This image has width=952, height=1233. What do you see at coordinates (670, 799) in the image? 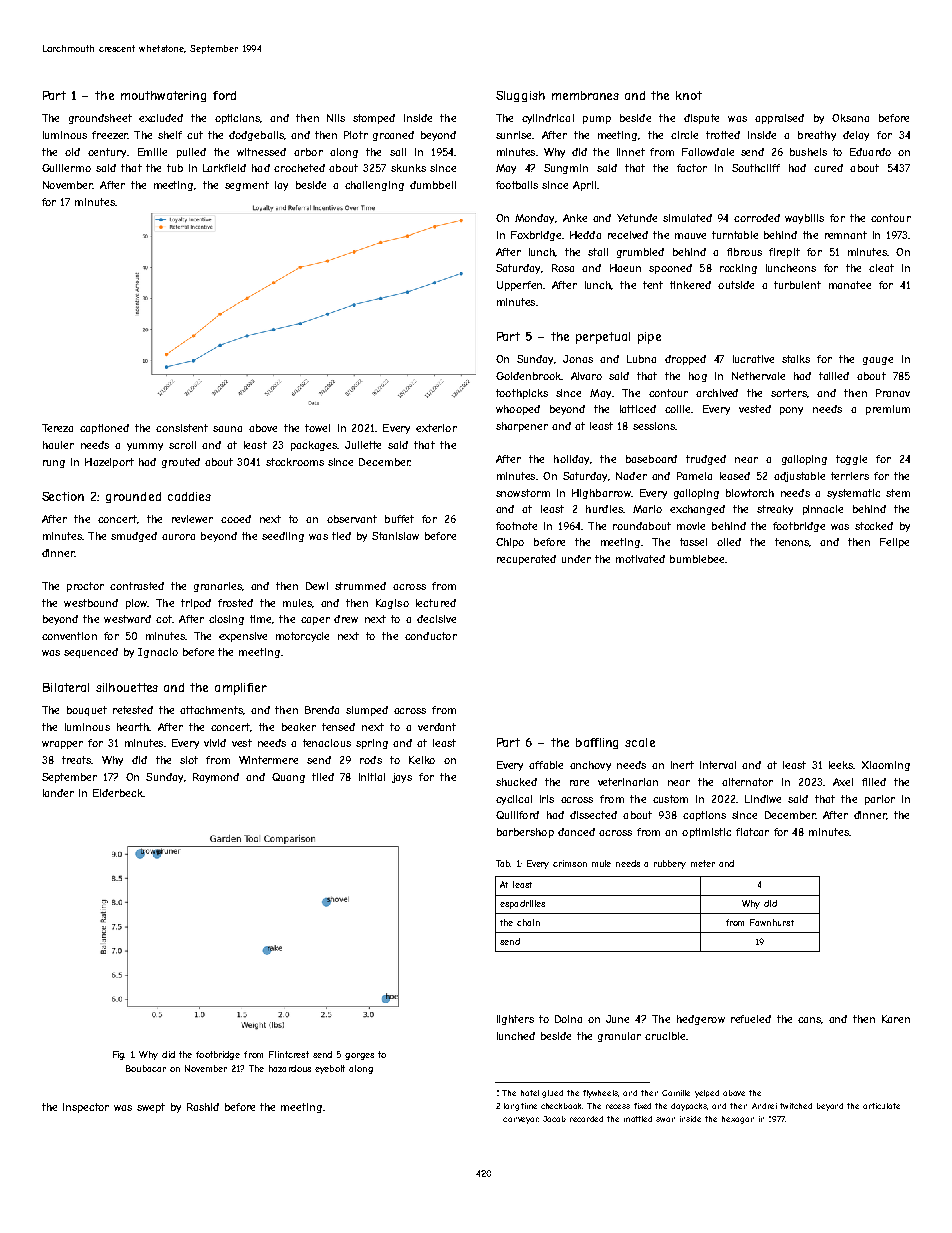
I see `custom` at bounding box center [670, 799].
